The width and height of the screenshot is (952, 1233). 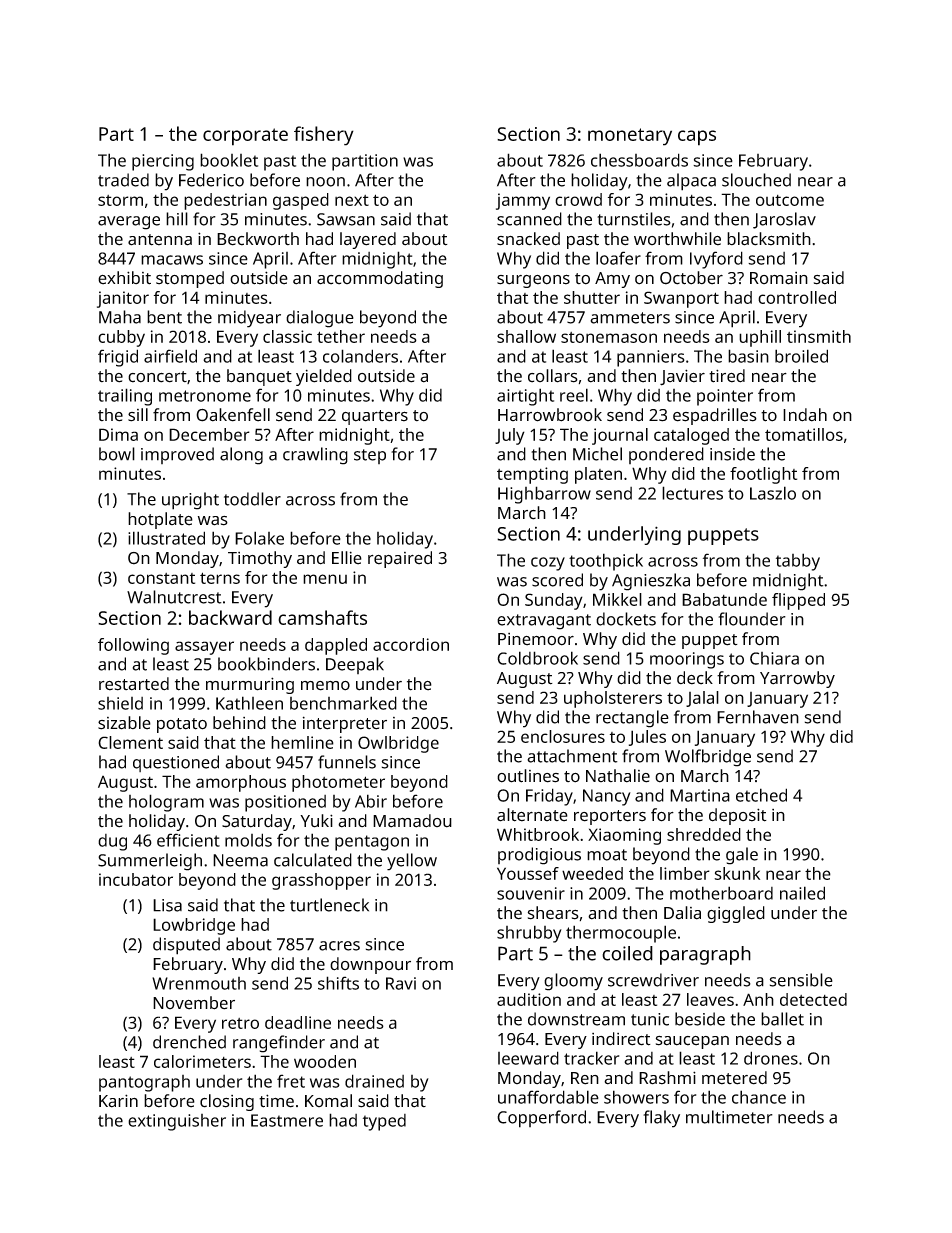 What do you see at coordinates (375, 417) in the screenshot?
I see `quarters` at bounding box center [375, 417].
